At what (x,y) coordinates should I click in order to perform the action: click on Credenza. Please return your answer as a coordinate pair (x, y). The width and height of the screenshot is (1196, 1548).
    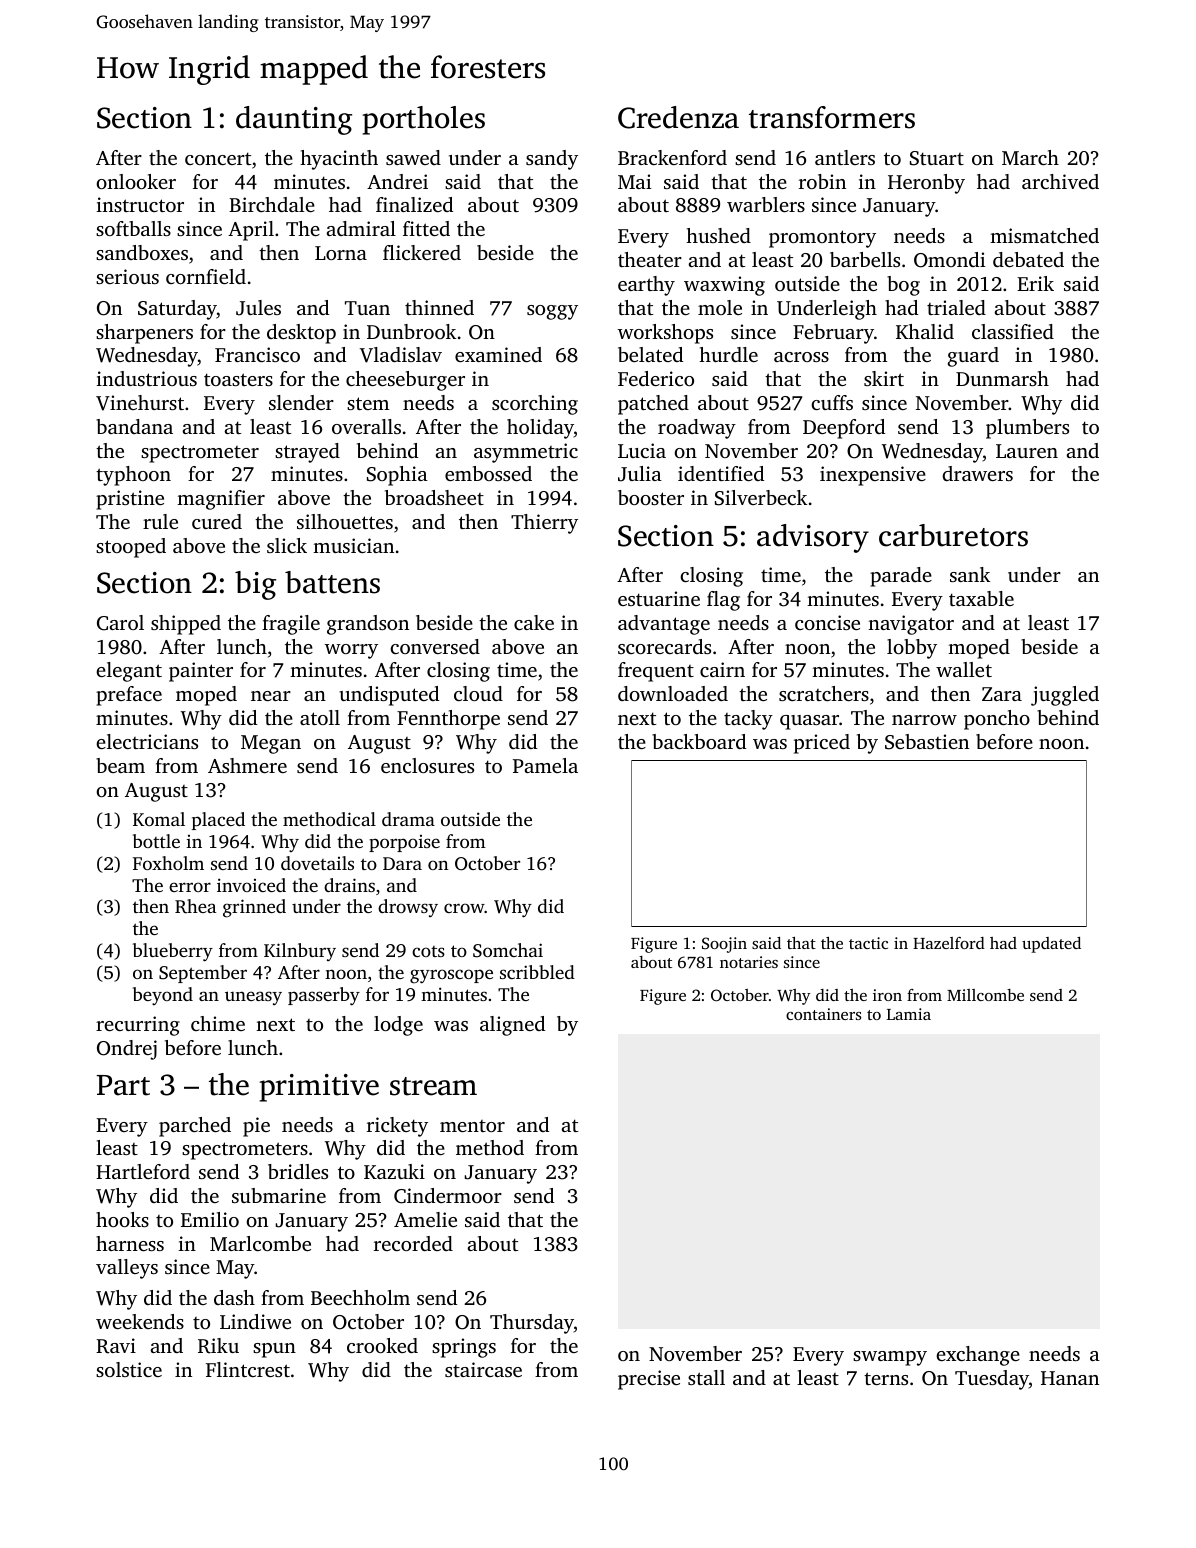
    Looking at the image, I should click on (678, 117).
